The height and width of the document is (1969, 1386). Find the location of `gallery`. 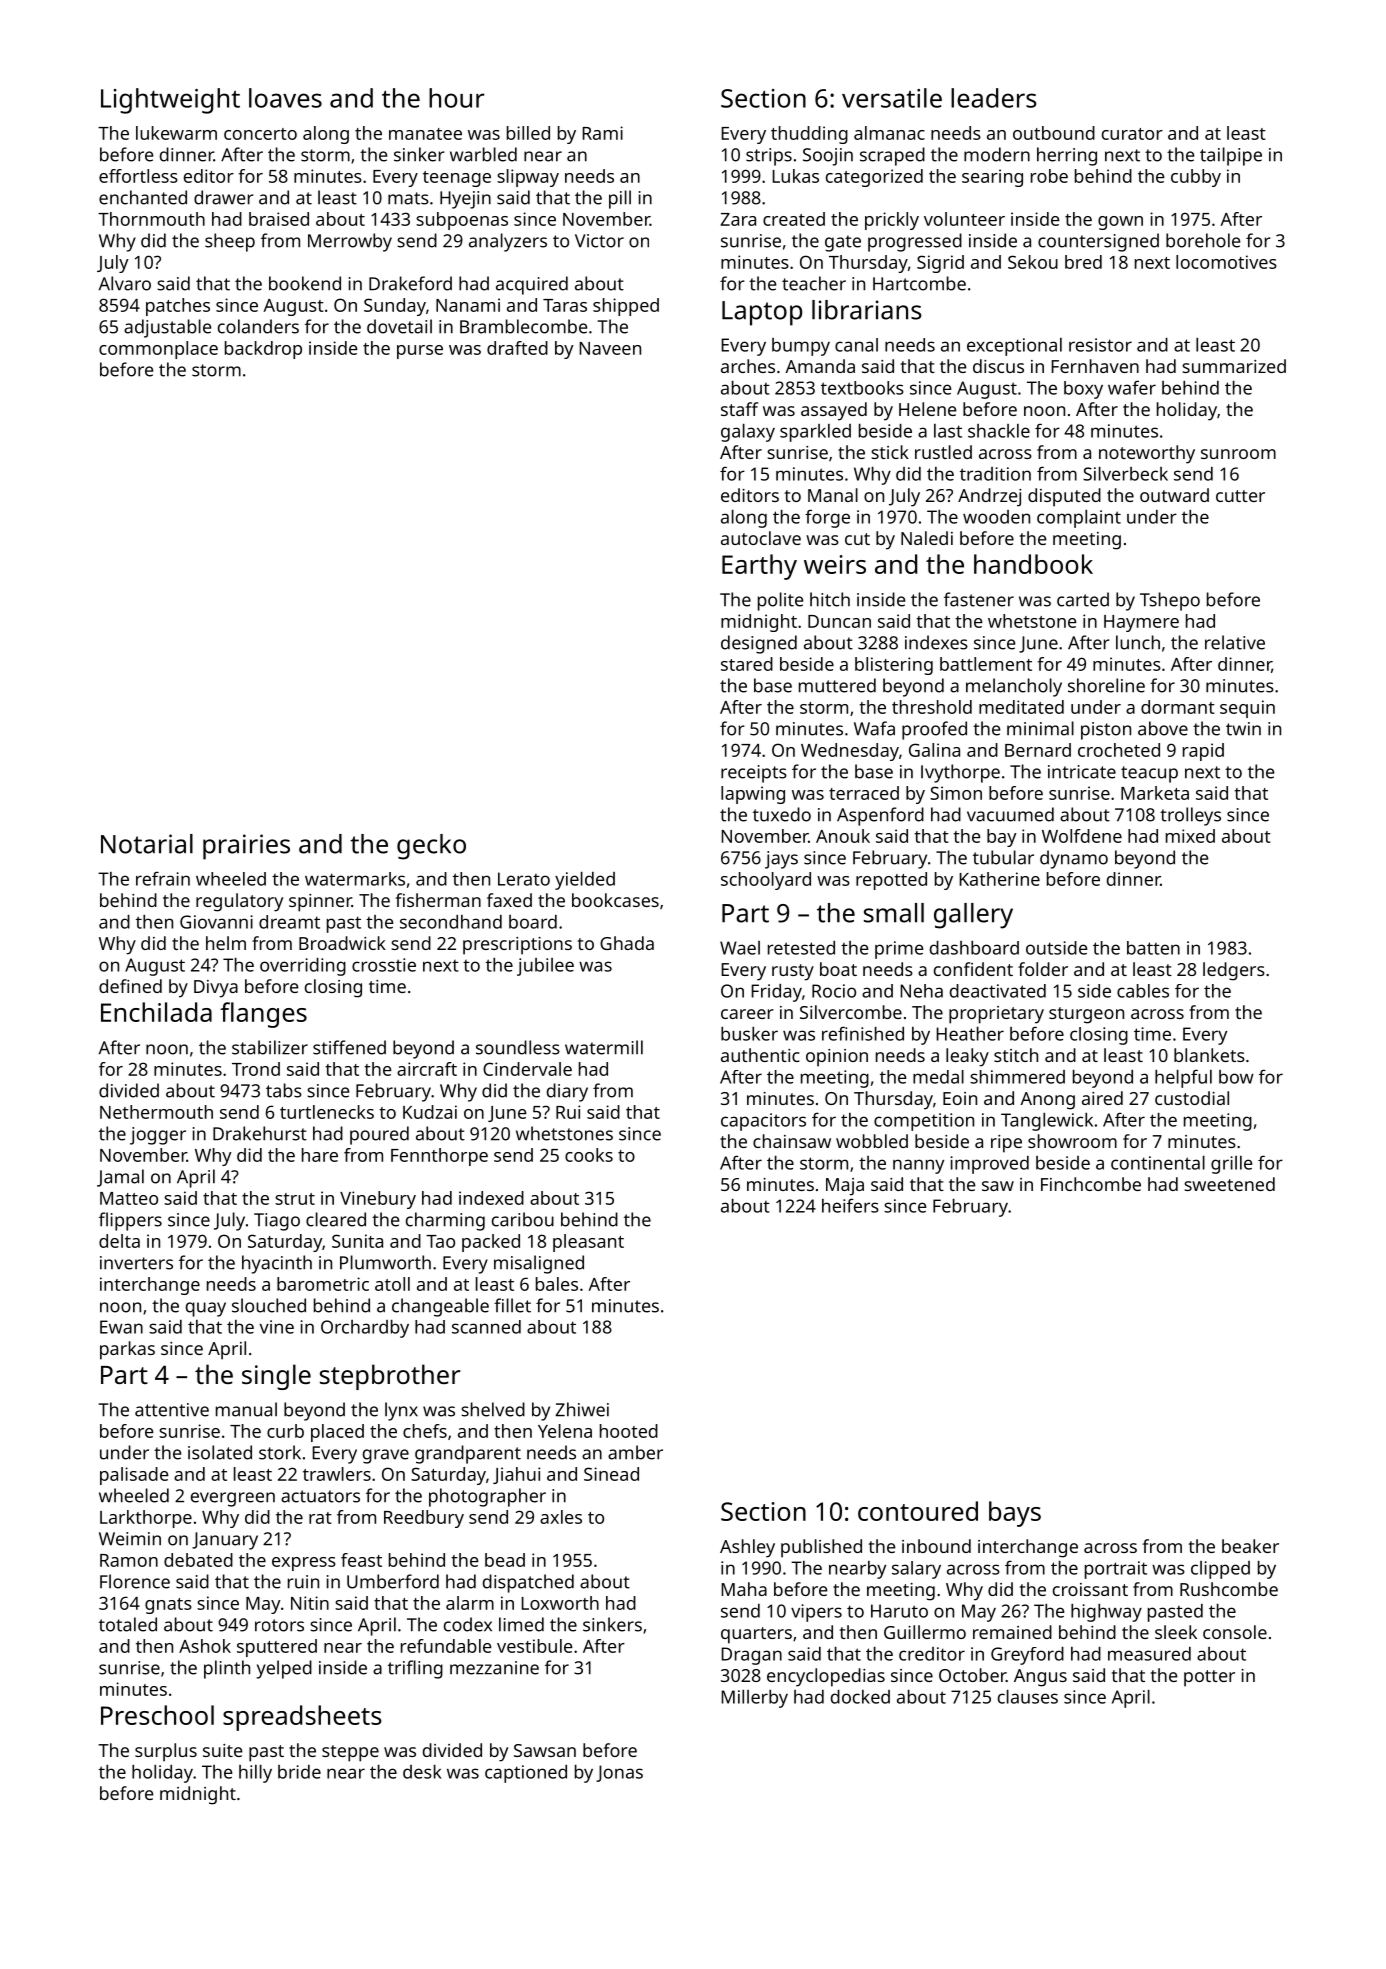

gallery is located at coordinates (973, 916).
